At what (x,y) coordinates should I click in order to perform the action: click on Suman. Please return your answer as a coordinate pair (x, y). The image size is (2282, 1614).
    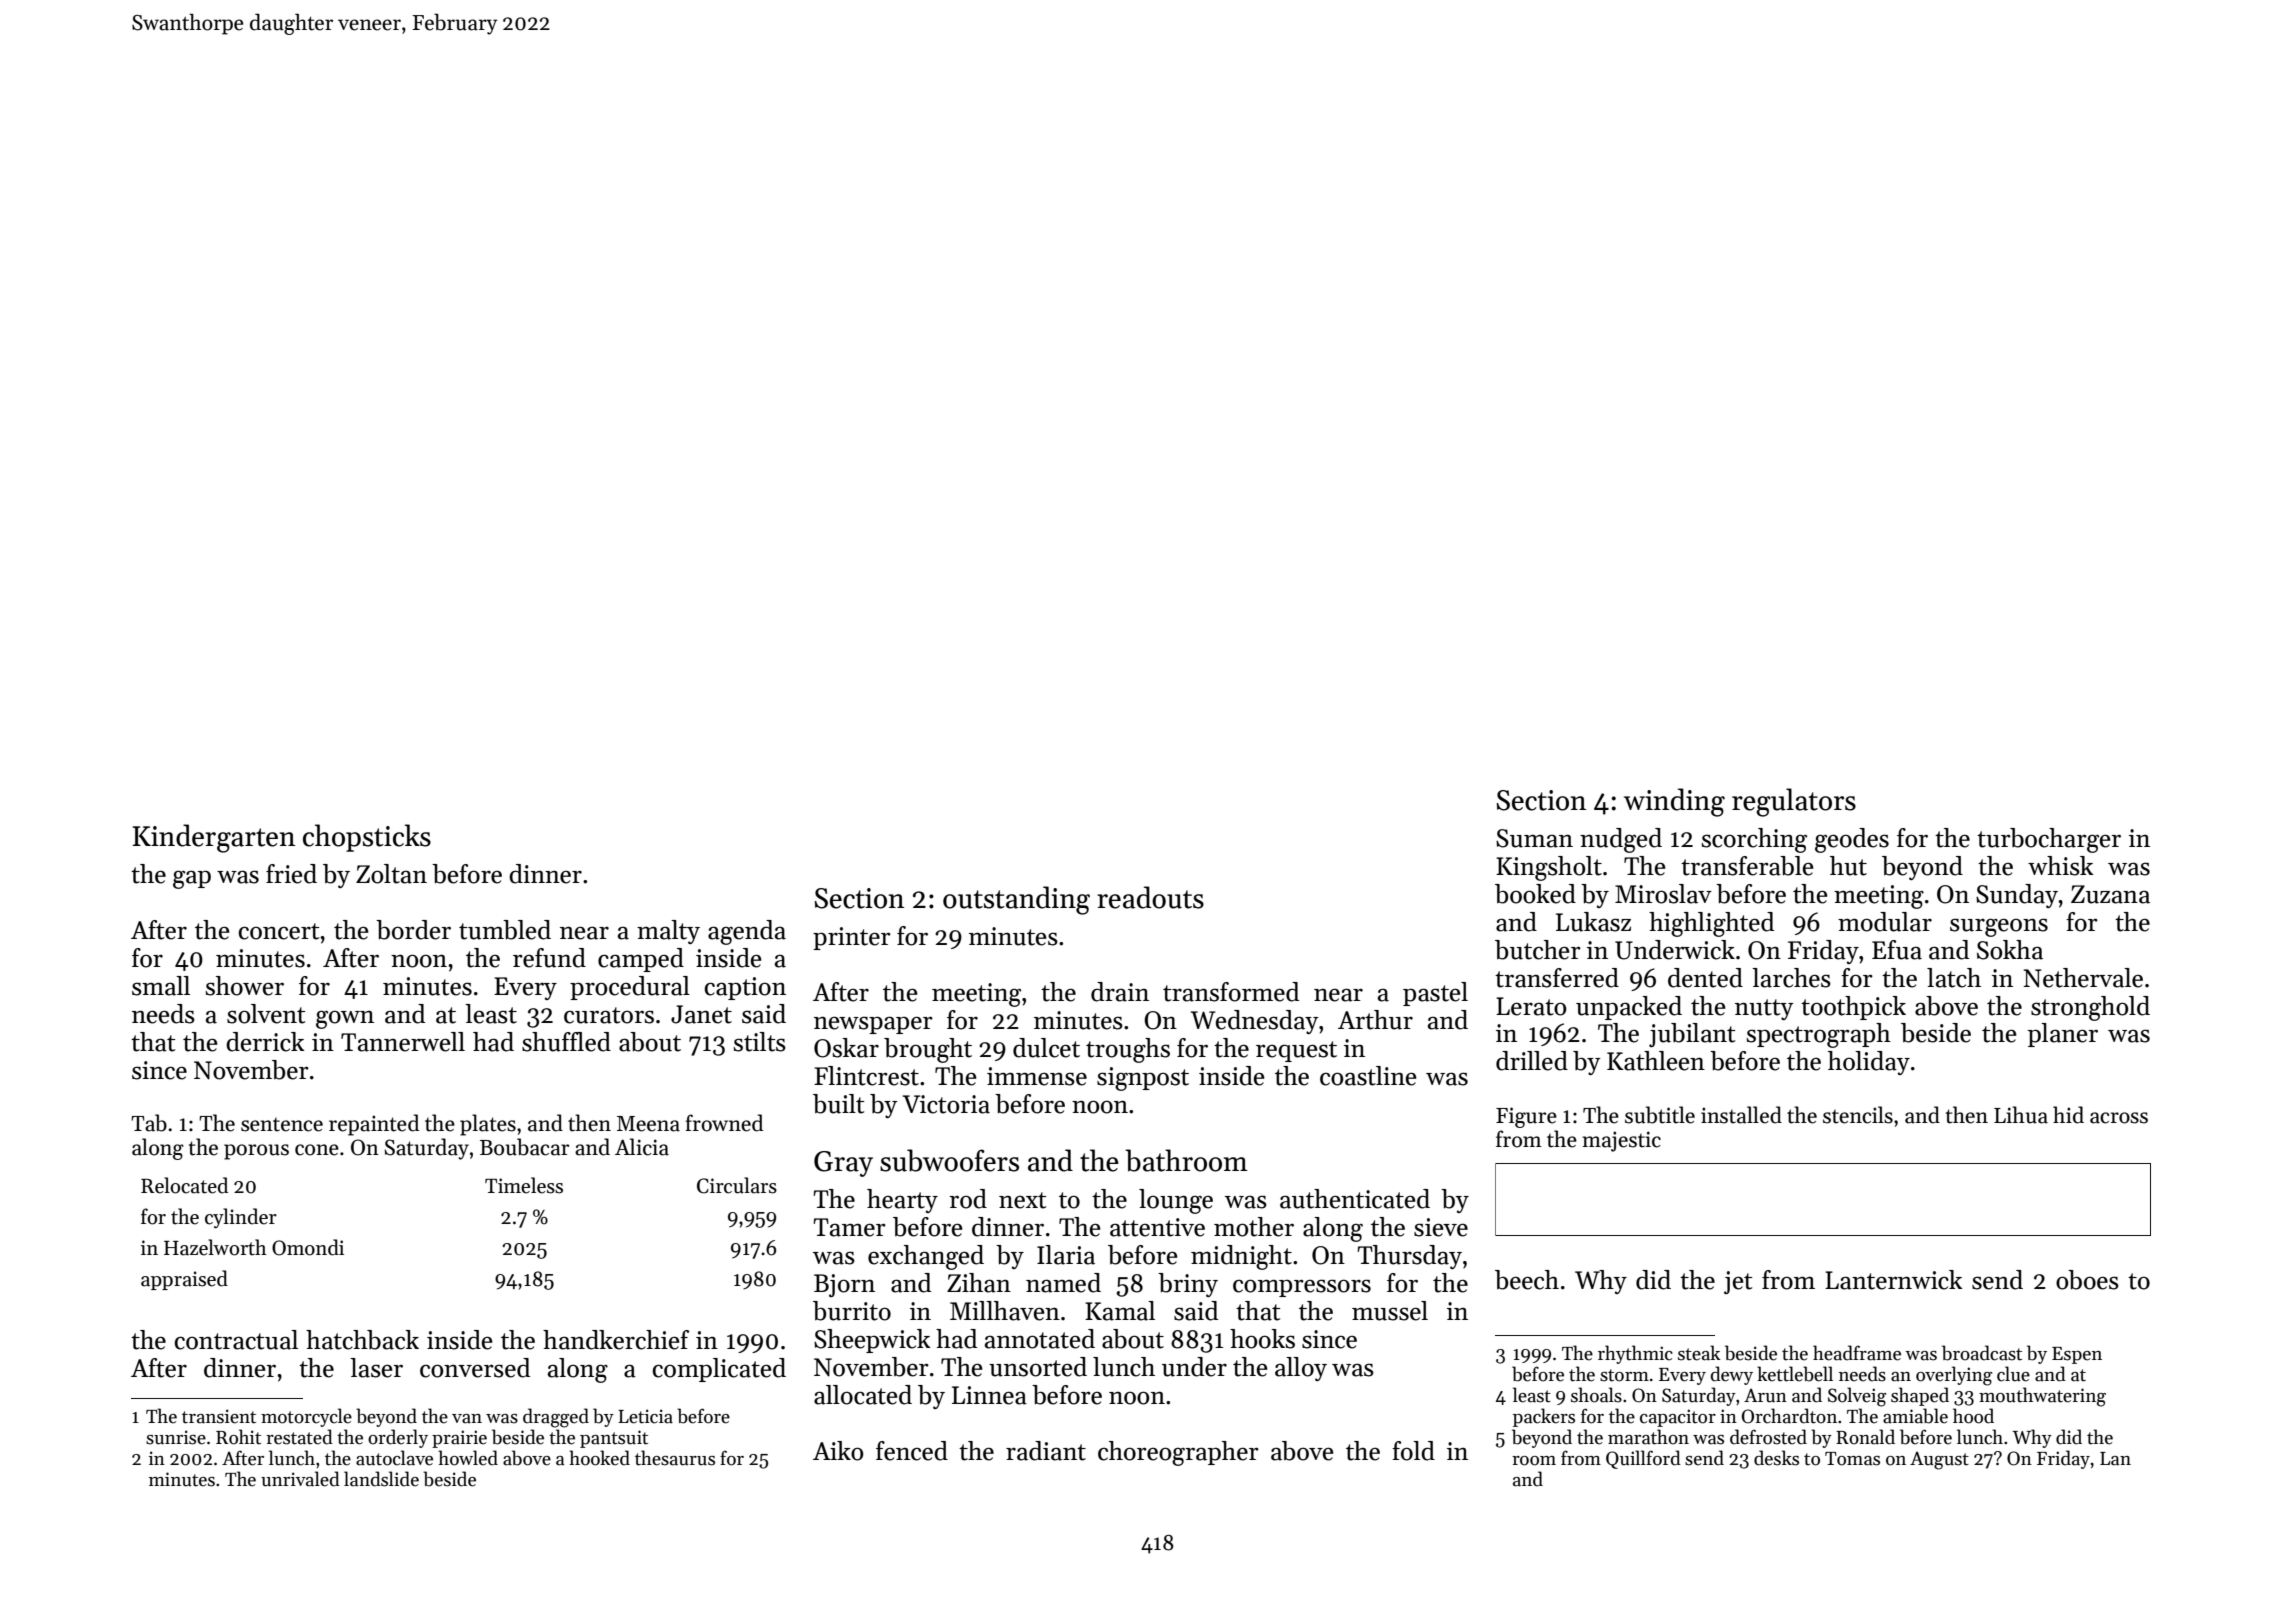
    Looking at the image, I should click on (1534, 838).
